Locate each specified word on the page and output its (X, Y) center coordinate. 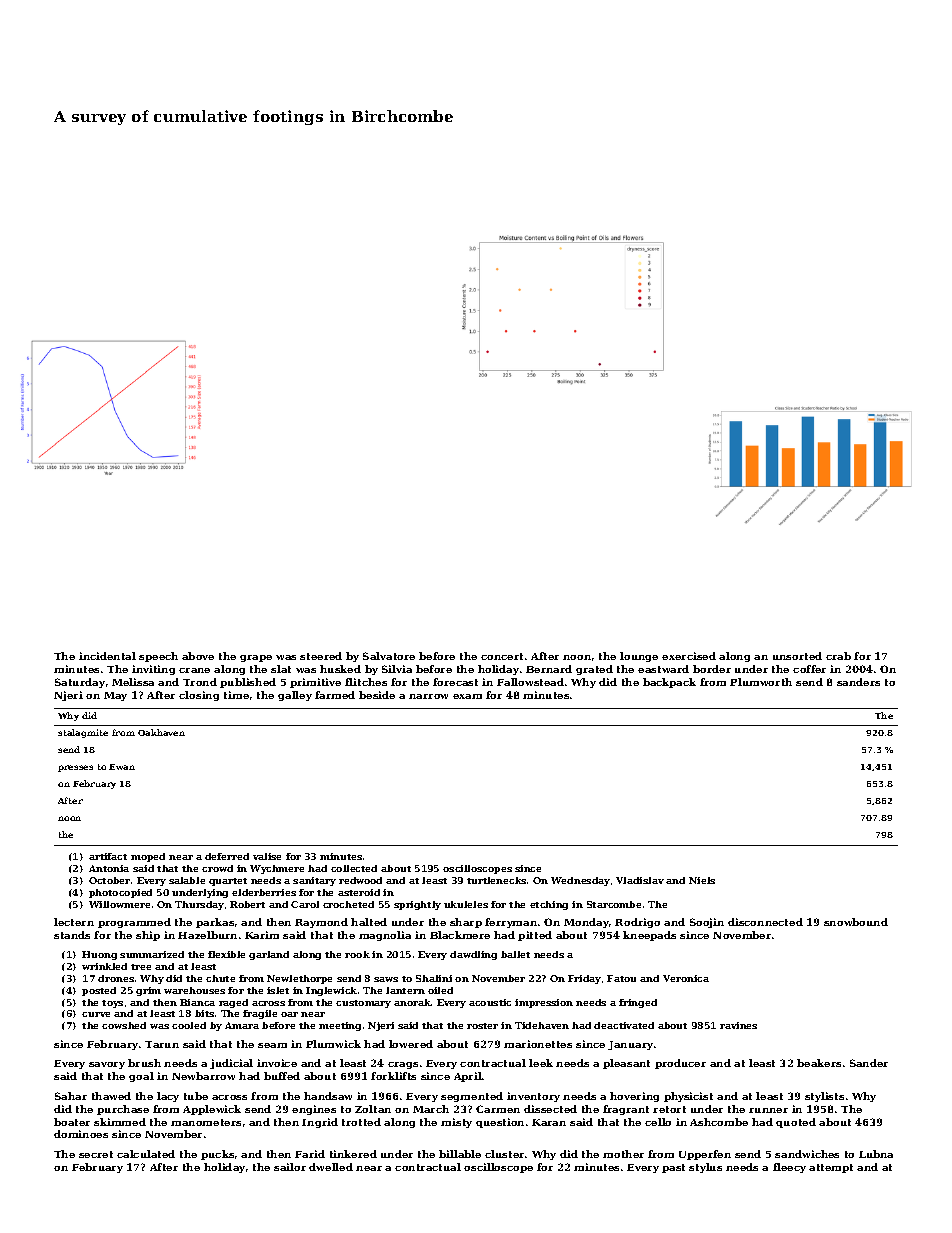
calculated (146, 1154)
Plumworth (761, 682)
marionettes (538, 1044)
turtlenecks (496, 880)
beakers (819, 1063)
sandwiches (807, 1154)
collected (354, 868)
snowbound (856, 922)
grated (594, 670)
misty (456, 1123)
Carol (305, 904)
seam (272, 1045)
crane (194, 670)
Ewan (122, 767)
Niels (702, 880)
